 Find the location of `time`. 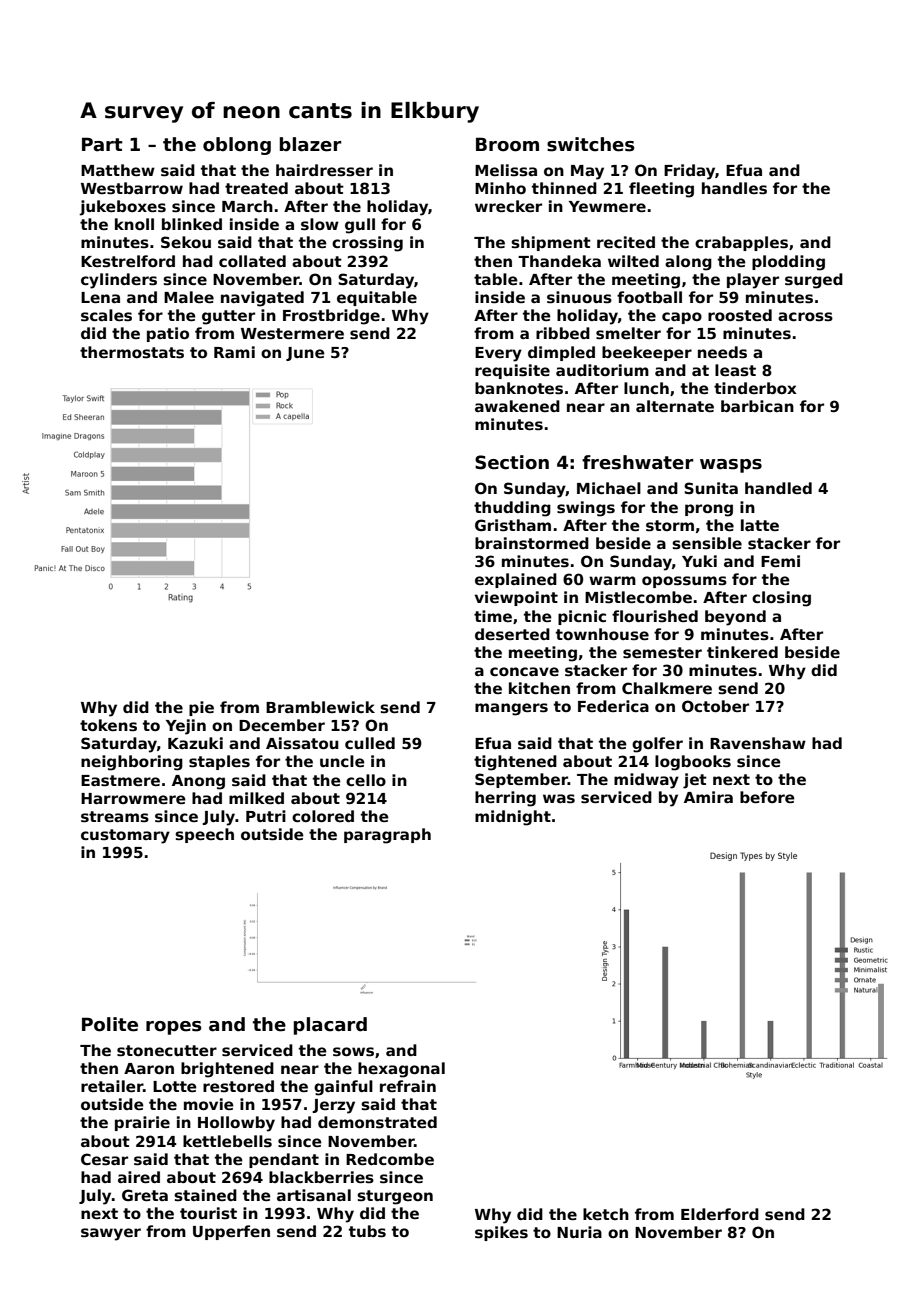

time is located at coordinates (493, 616).
